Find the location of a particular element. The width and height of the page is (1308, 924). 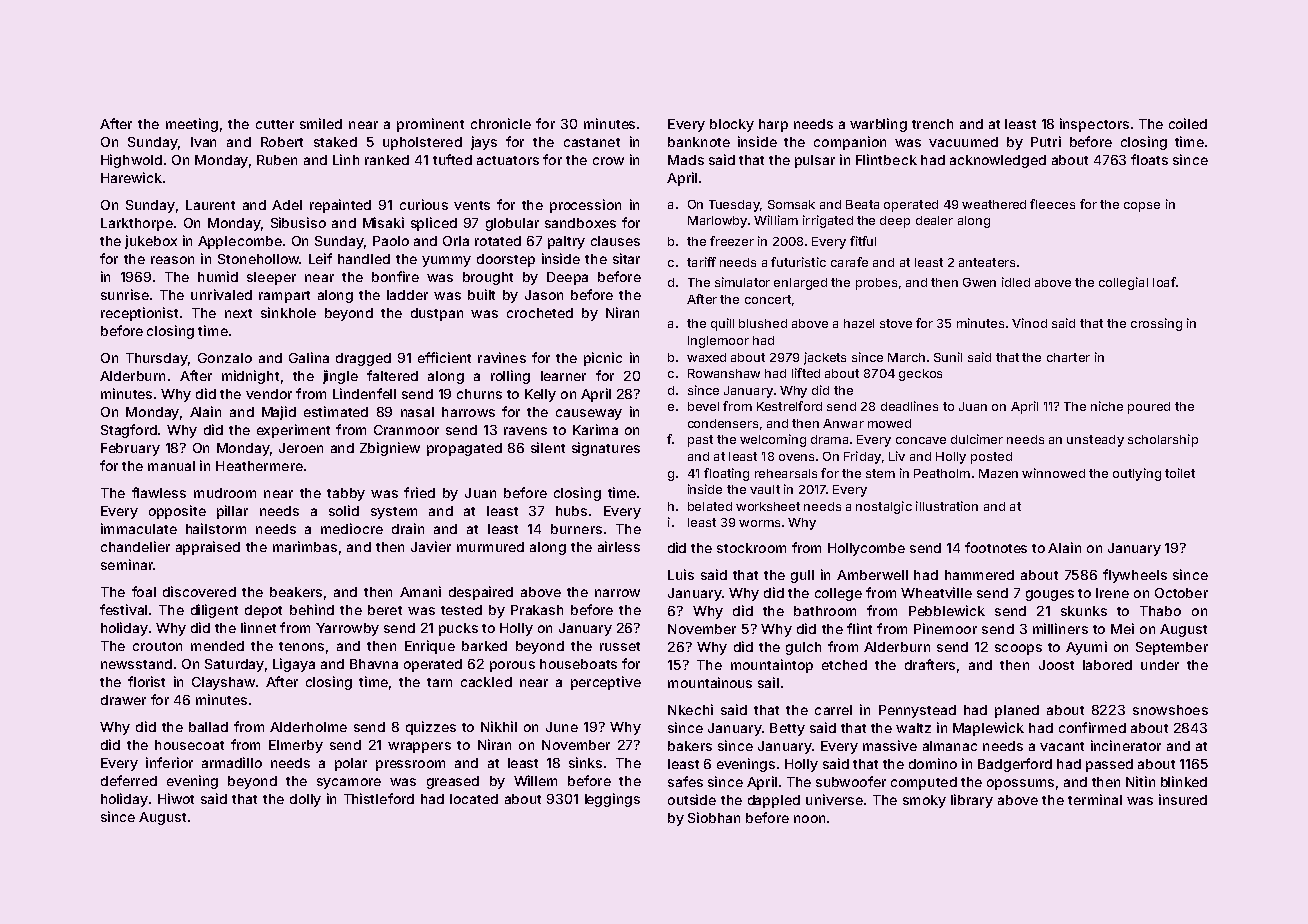

chronicle is located at coordinates (501, 123).
